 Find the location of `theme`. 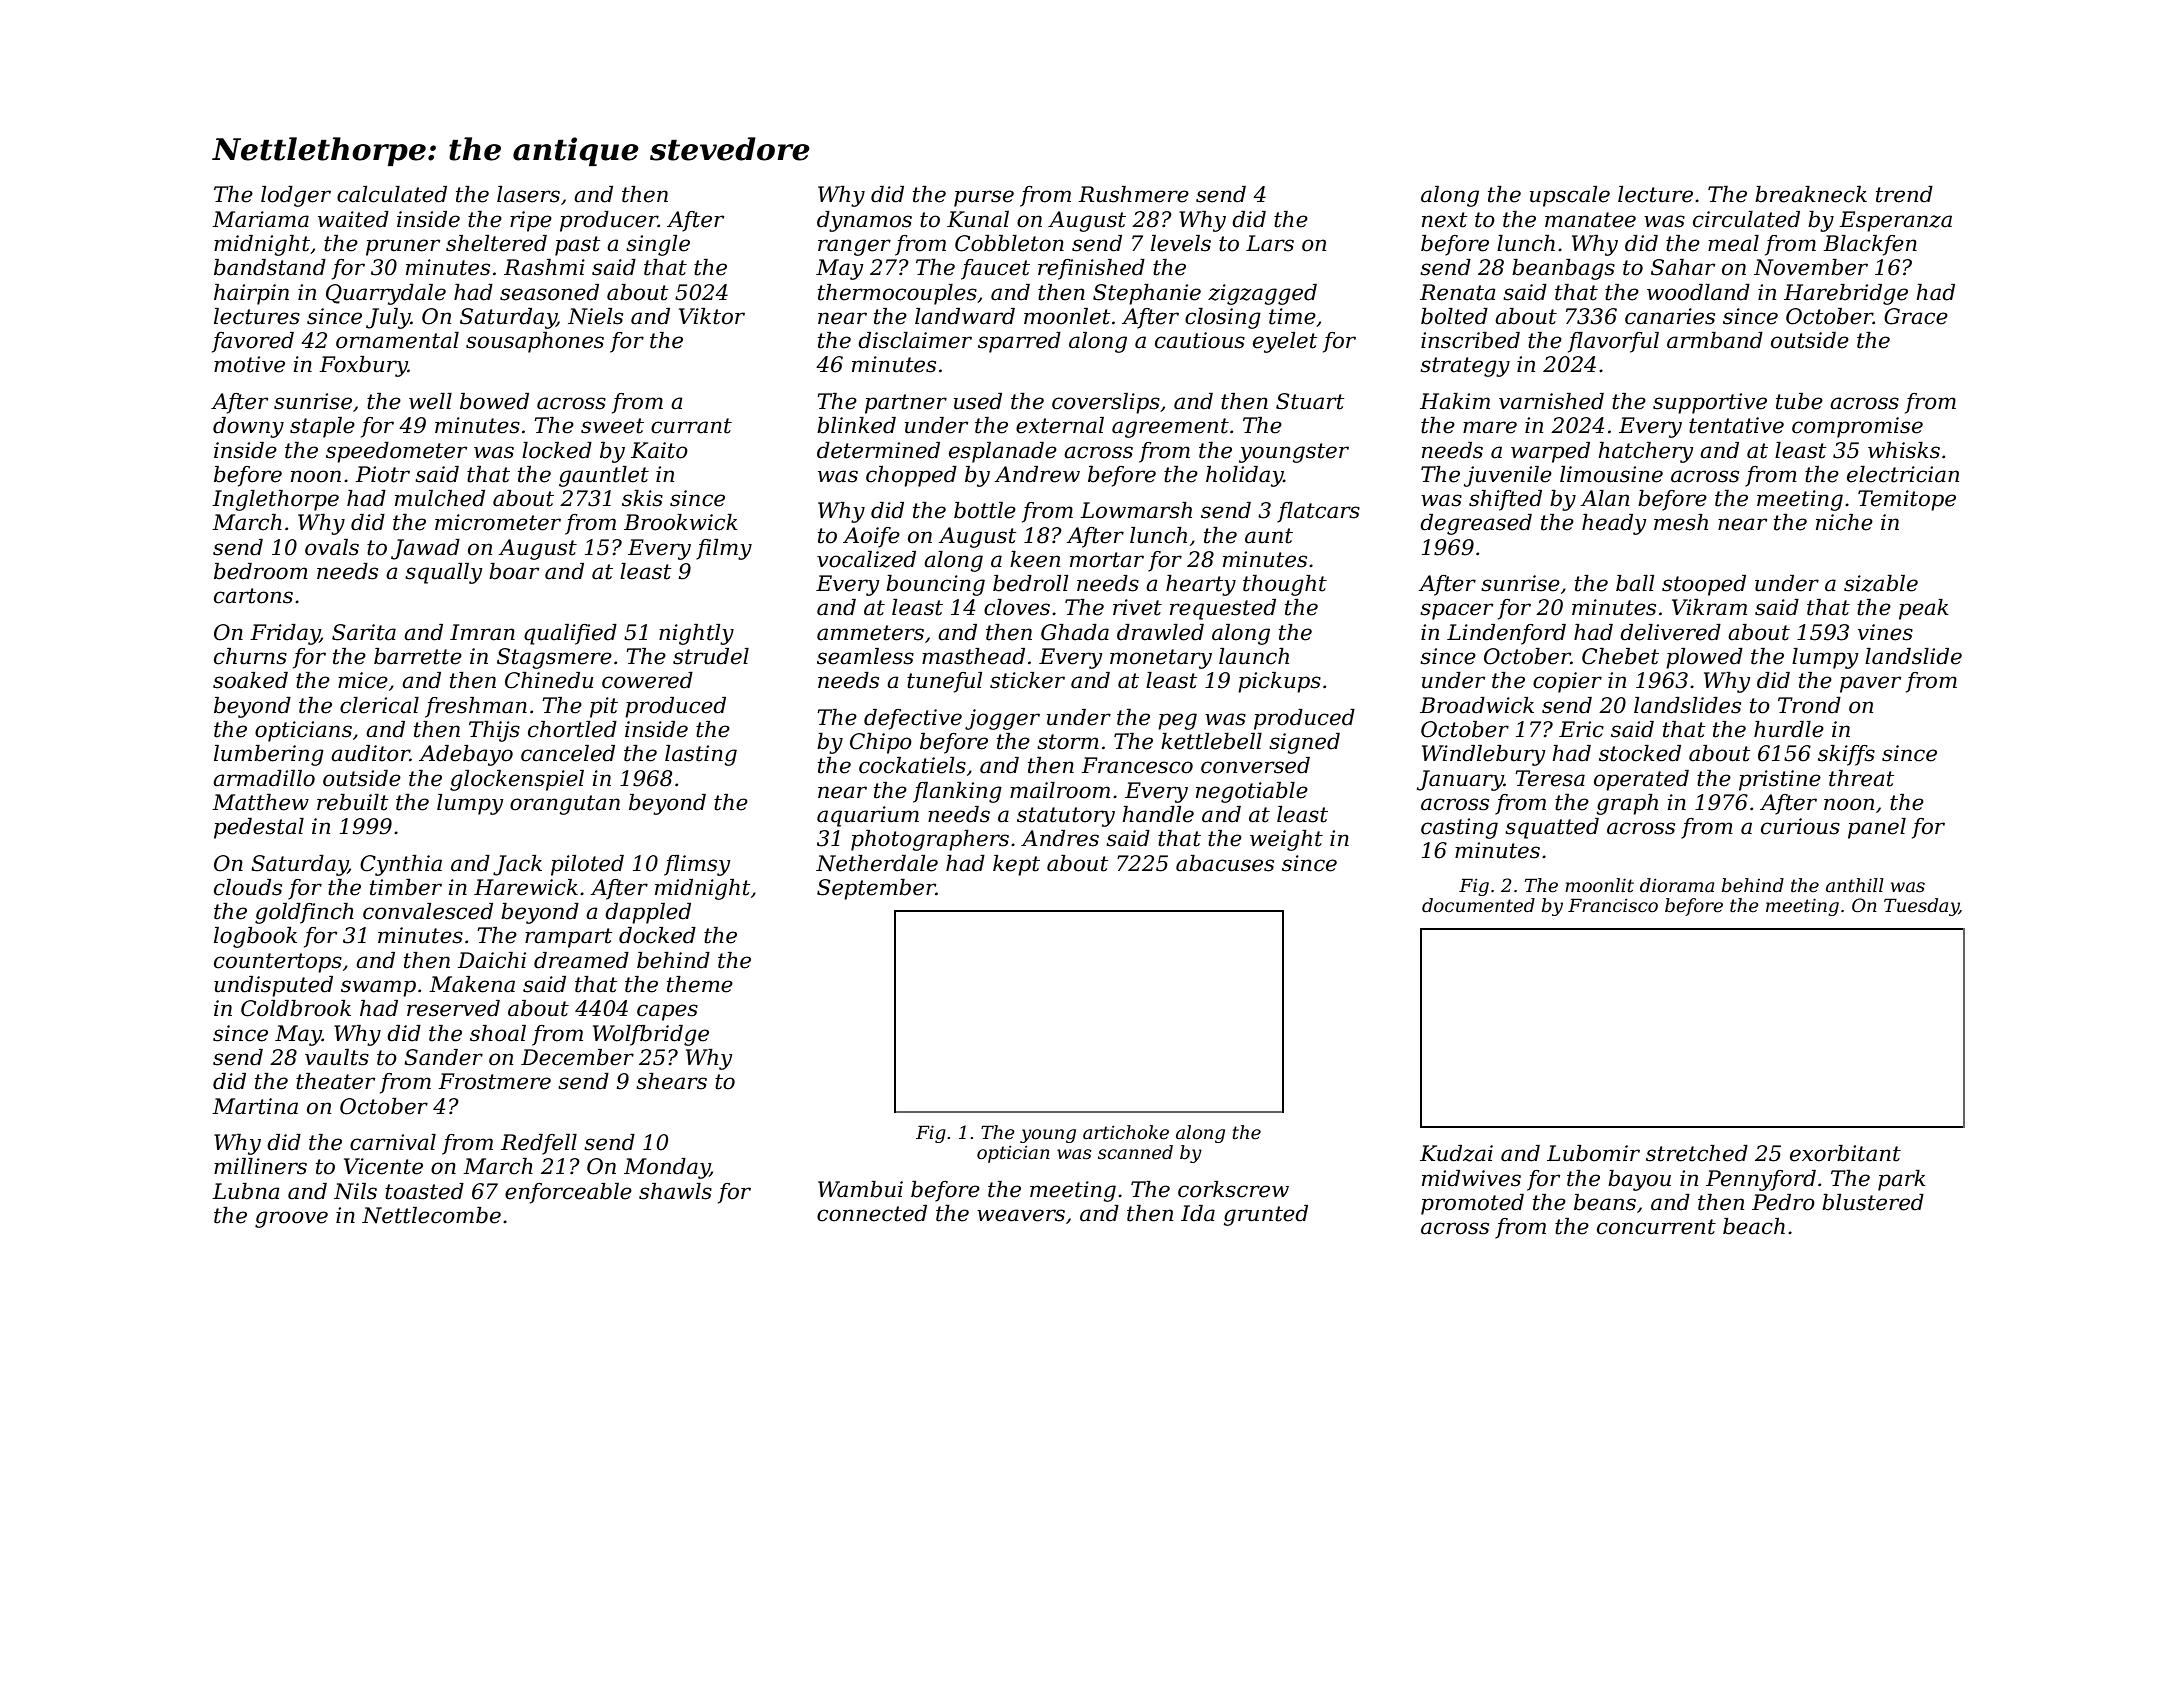

theme is located at coordinates (700, 984).
